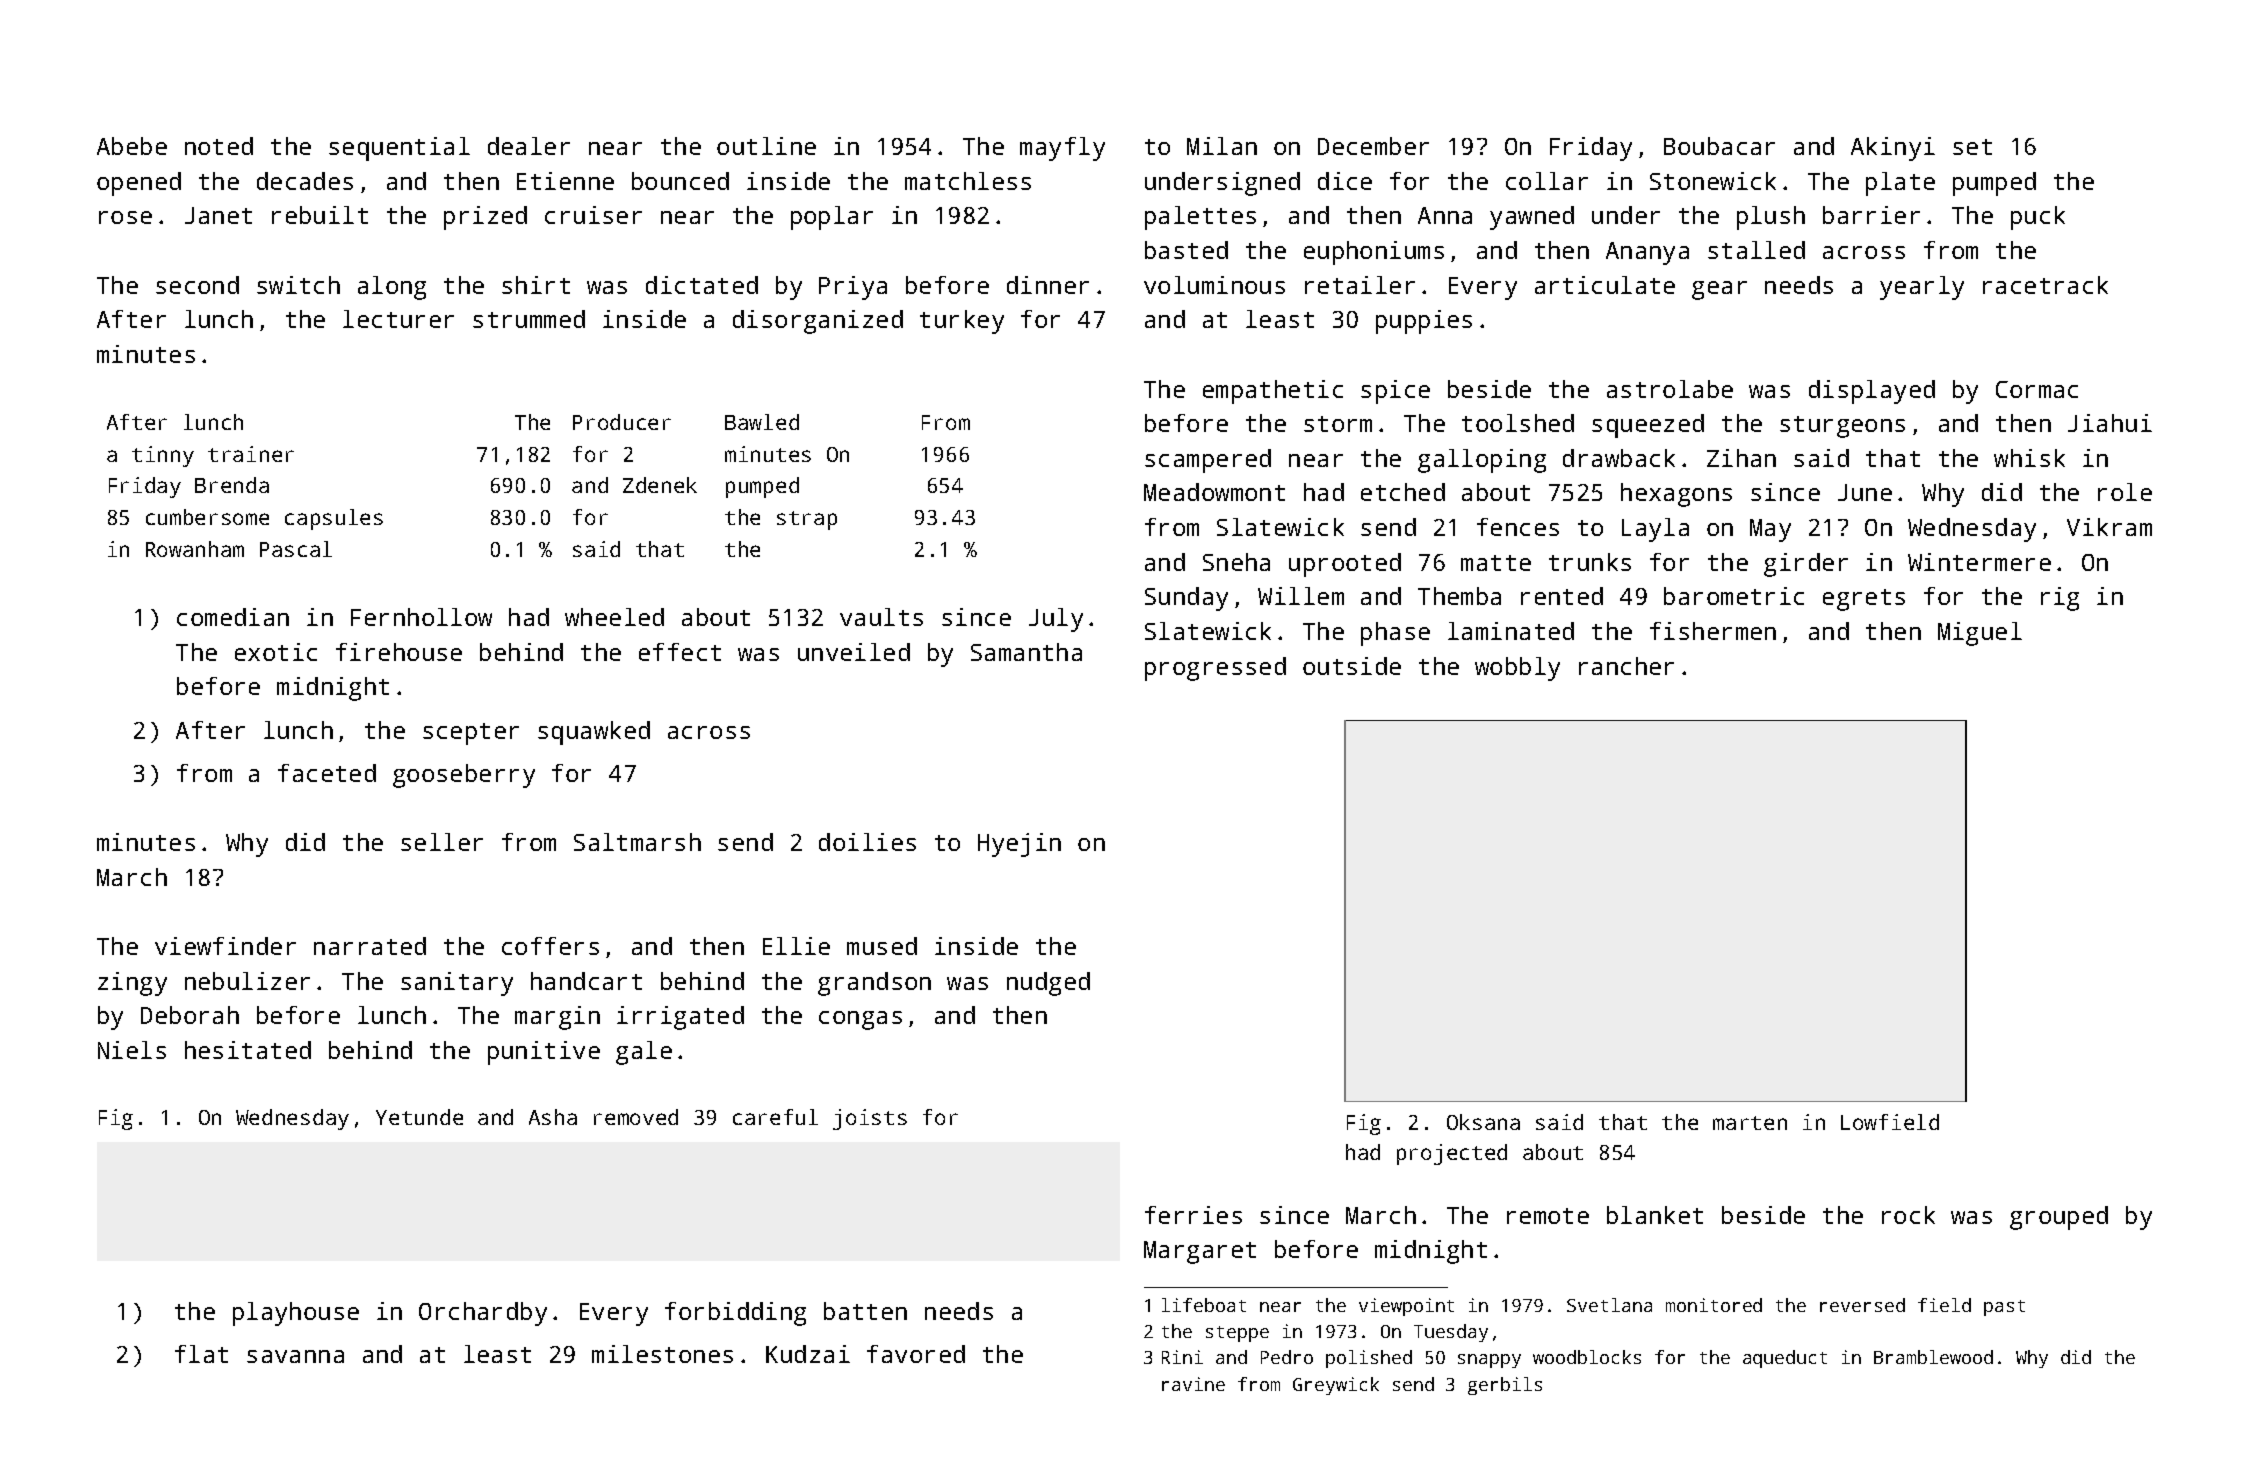 The height and width of the image is (1465, 2264). I want to click on Yetunde, so click(419, 1117).
